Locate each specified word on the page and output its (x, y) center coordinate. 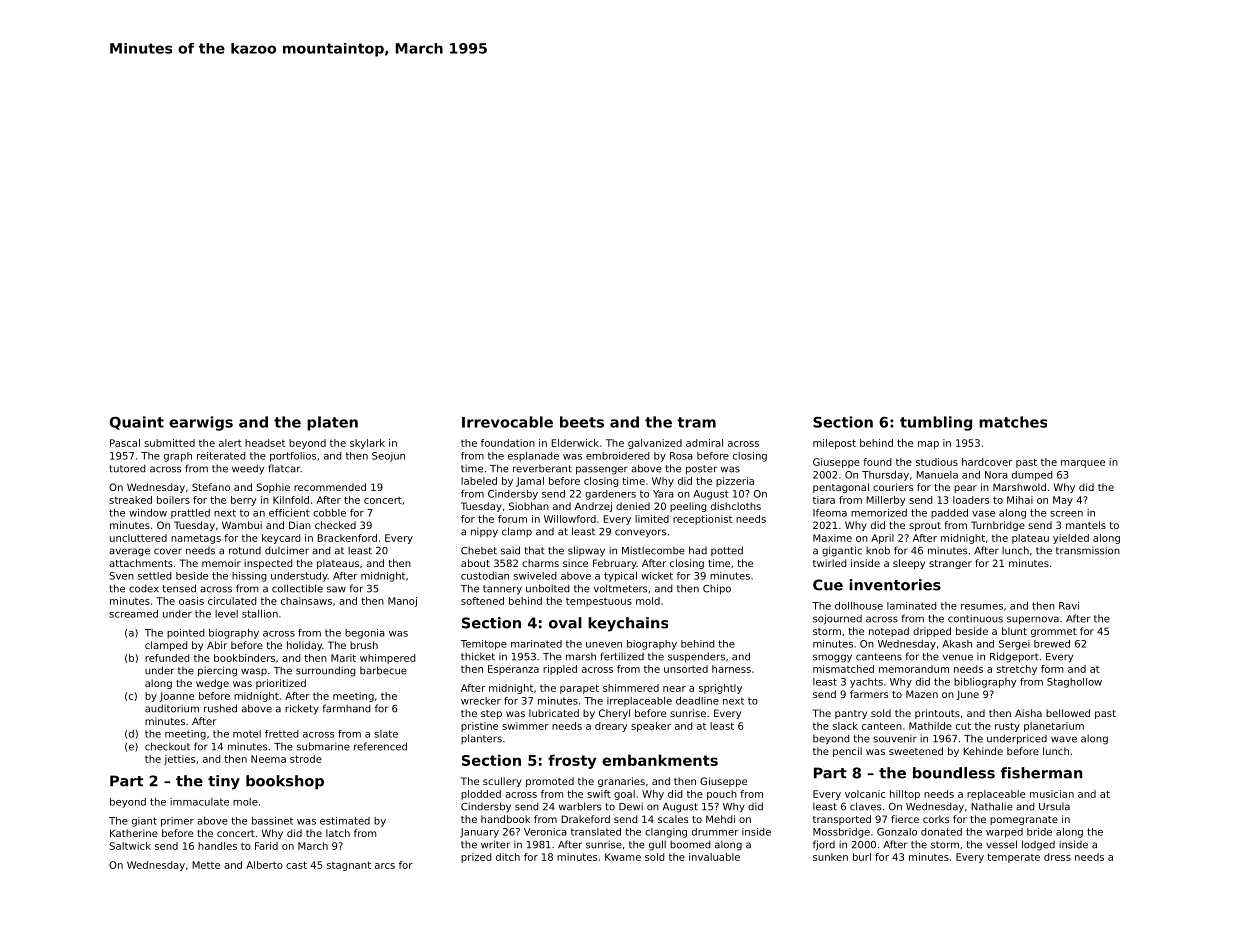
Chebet (479, 550)
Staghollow (1074, 683)
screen (1066, 514)
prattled (190, 514)
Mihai (1020, 500)
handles (217, 846)
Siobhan (529, 506)
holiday (304, 646)
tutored (127, 468)
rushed (220, 708)
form (1052, 669)
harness (731, 669)
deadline (697, 701)
